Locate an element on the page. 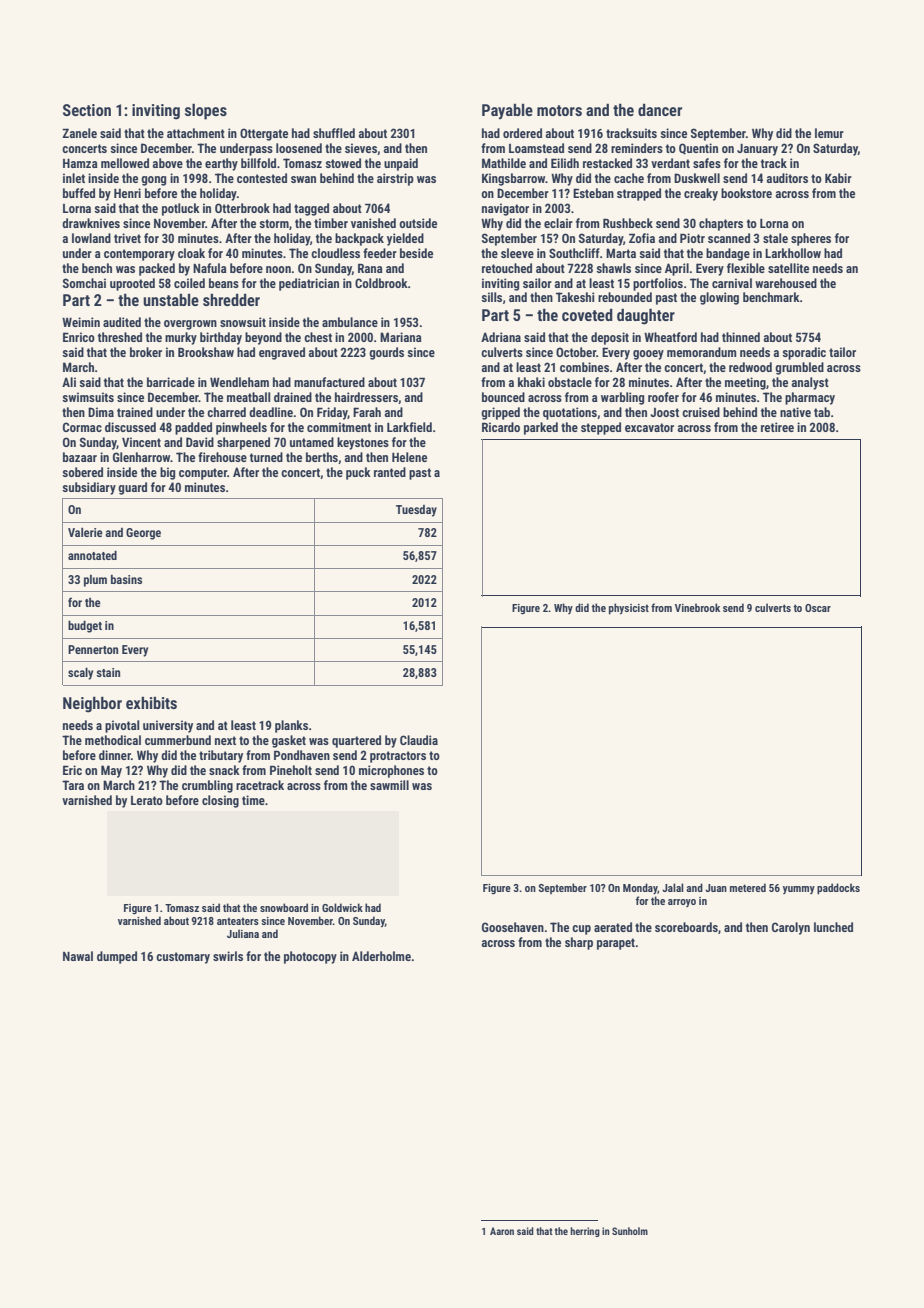 The height and width of the document is (1308, 924). bookstore is located at coordinates (746, 193).
